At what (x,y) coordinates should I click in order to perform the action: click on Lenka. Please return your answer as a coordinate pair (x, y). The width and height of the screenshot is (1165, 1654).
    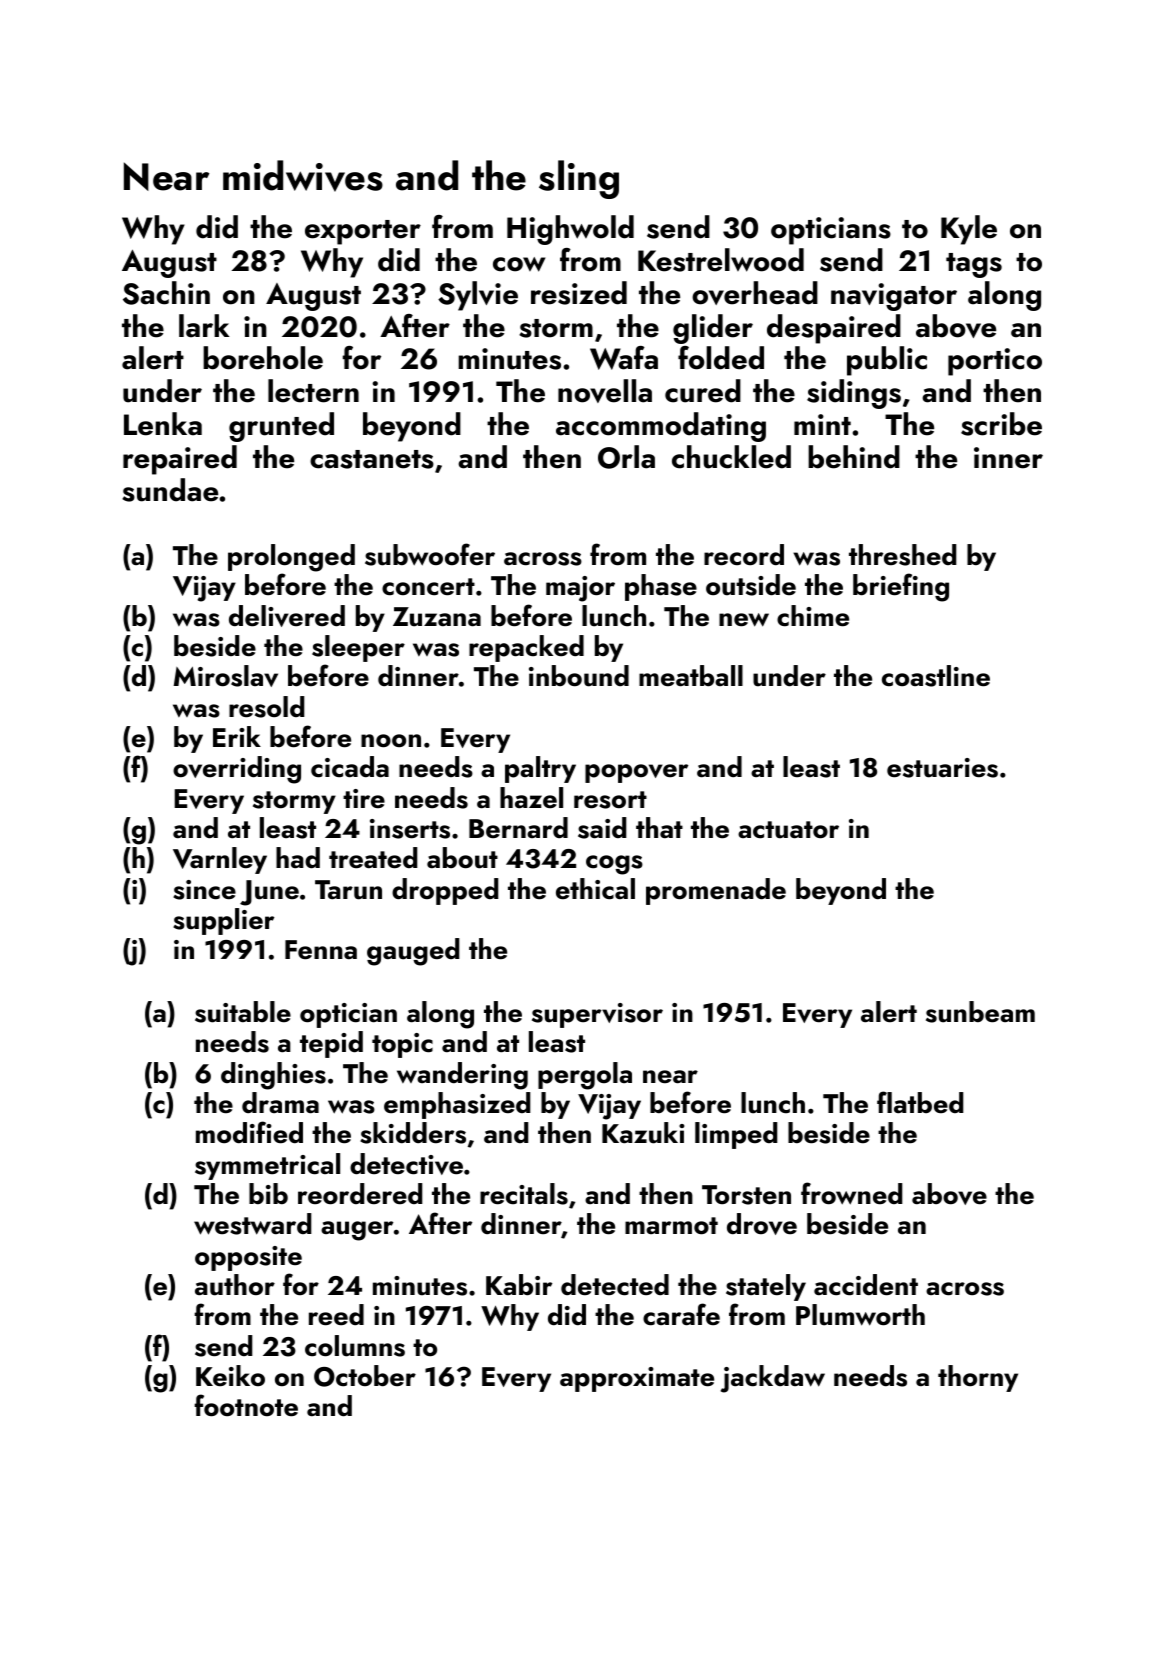
    Looking at the image, I should click on (163, 424).
